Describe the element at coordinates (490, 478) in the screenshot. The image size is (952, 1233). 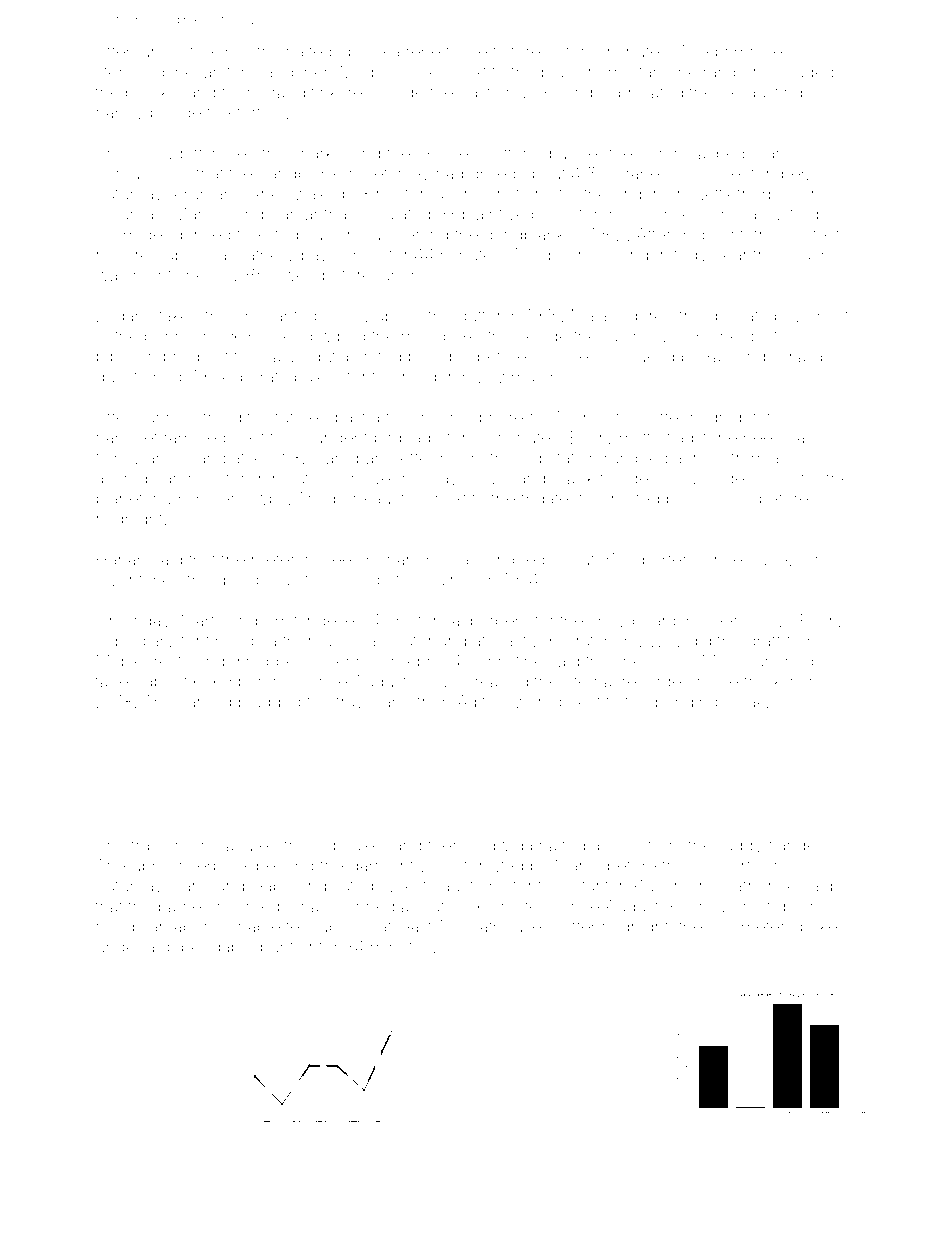
I see `David` at that location.
